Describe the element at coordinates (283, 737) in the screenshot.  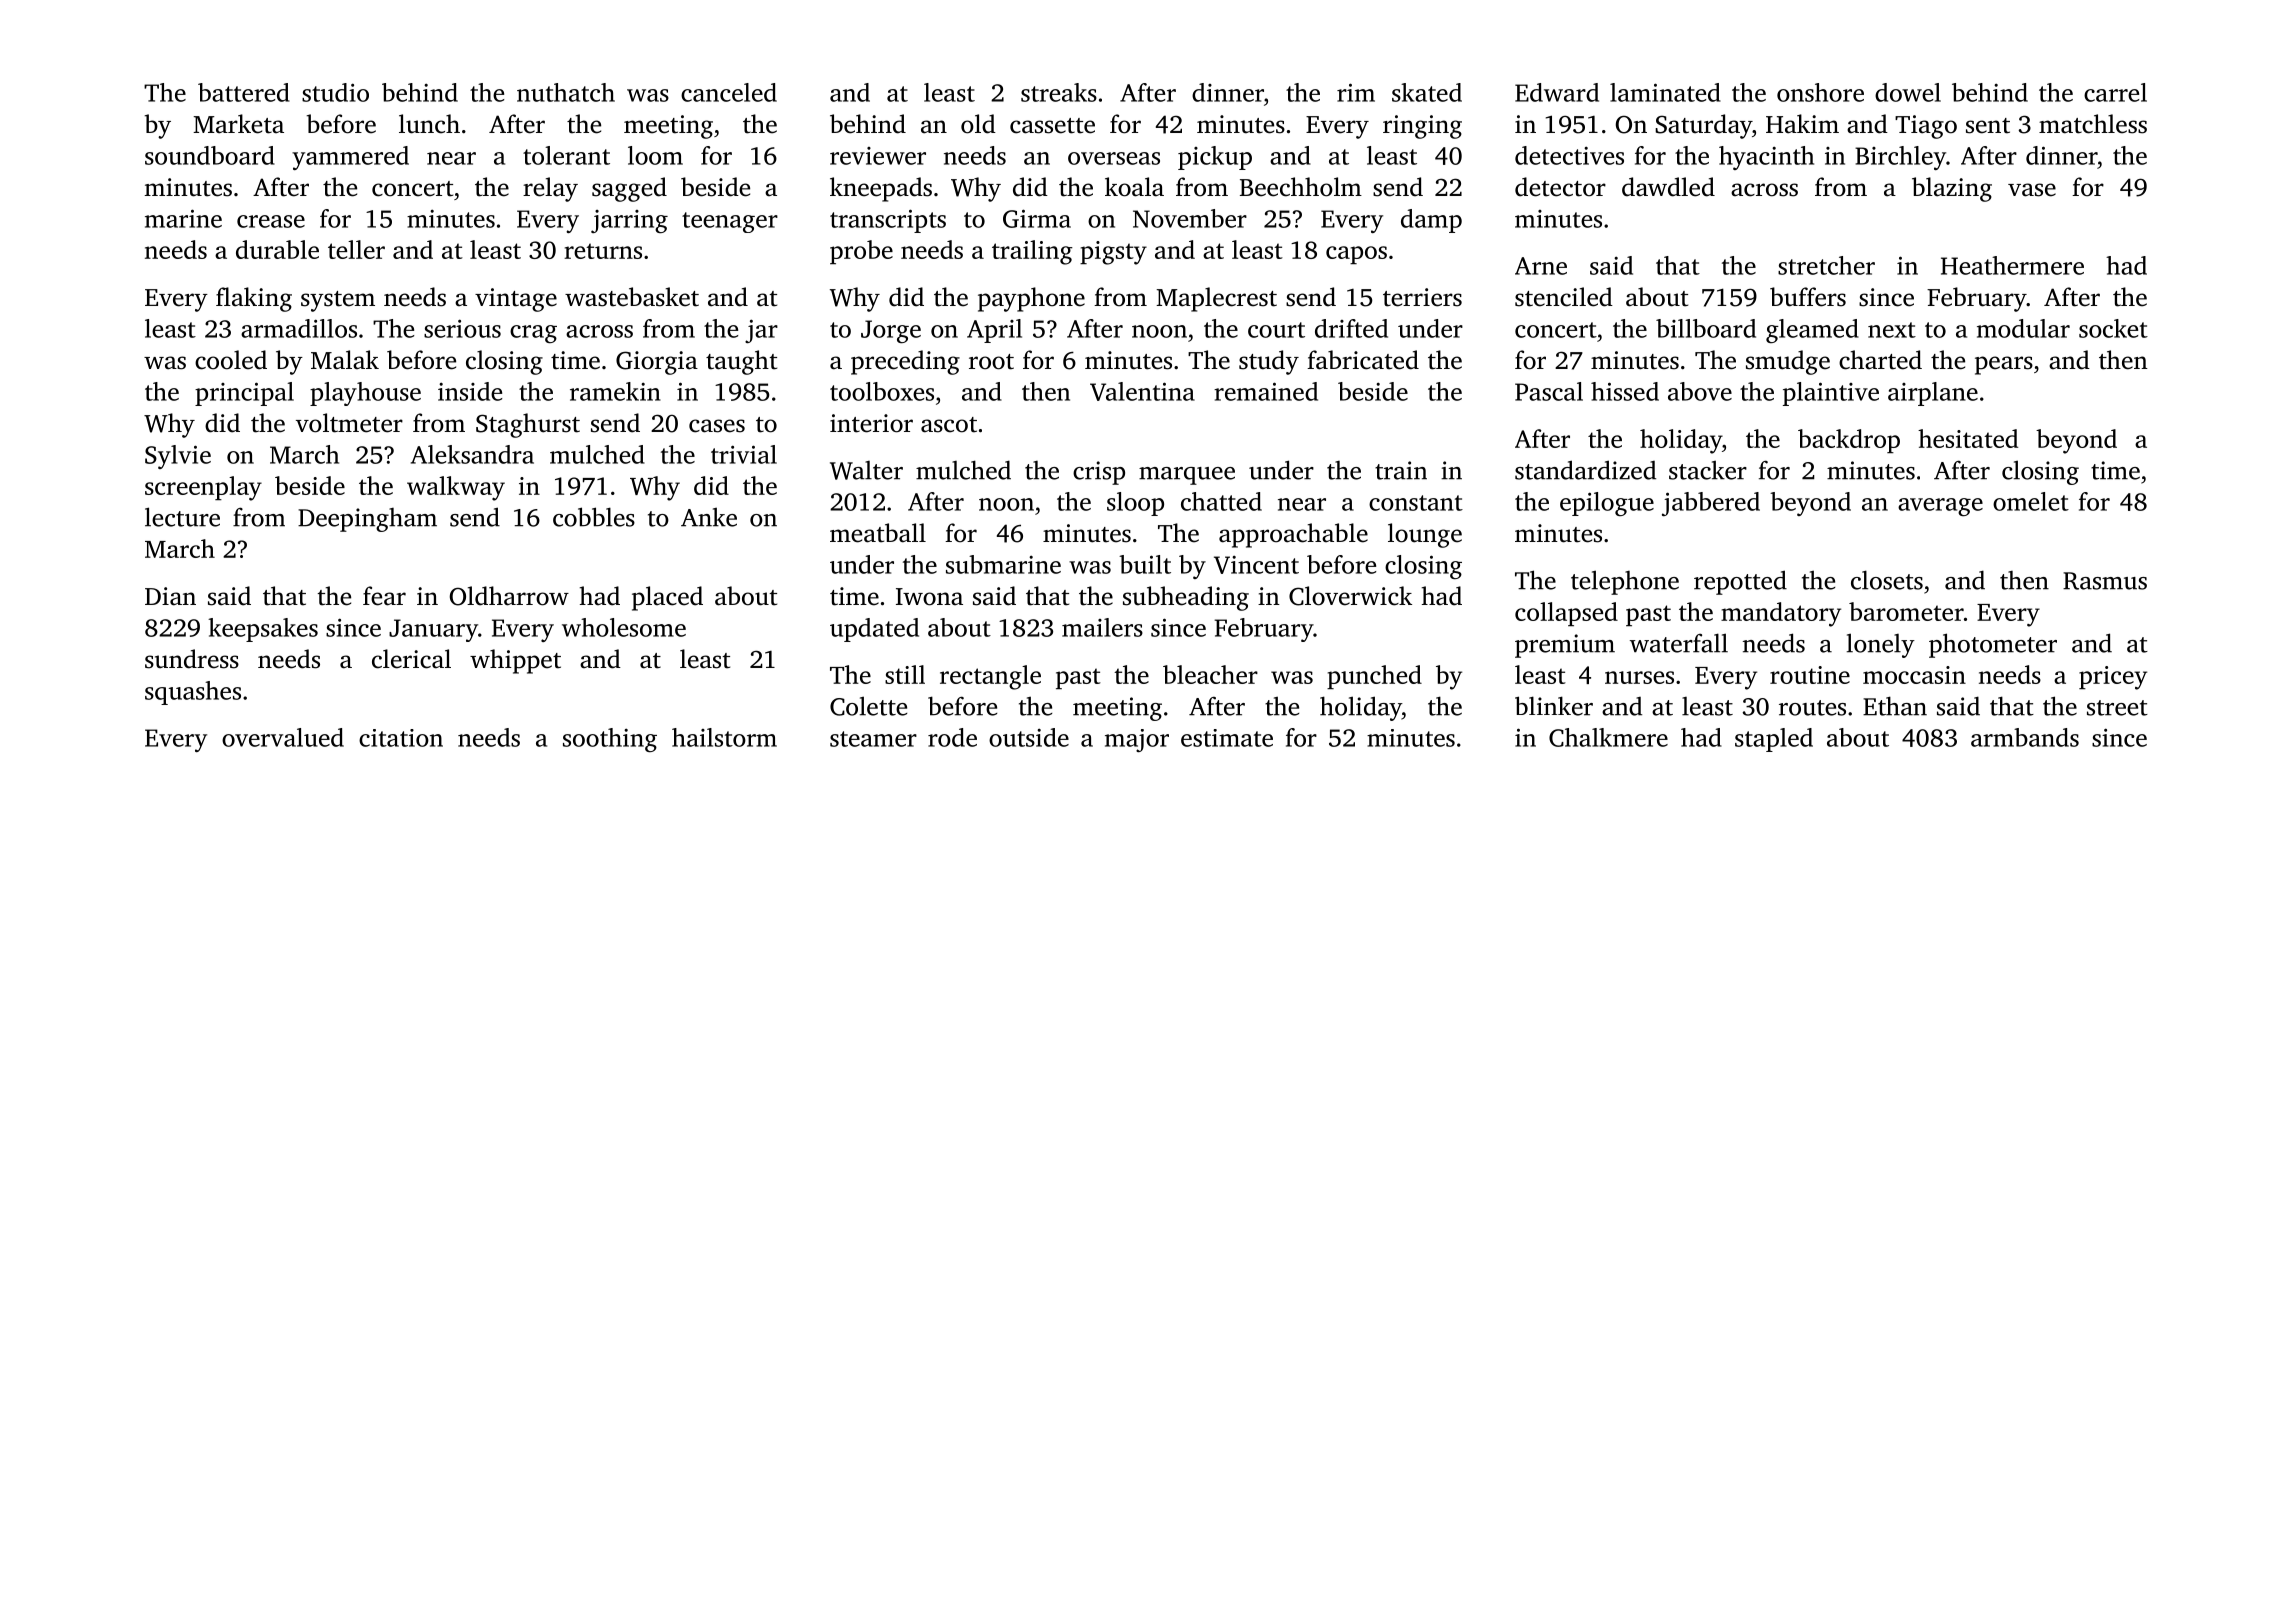
I see `overvalued` at that location.
